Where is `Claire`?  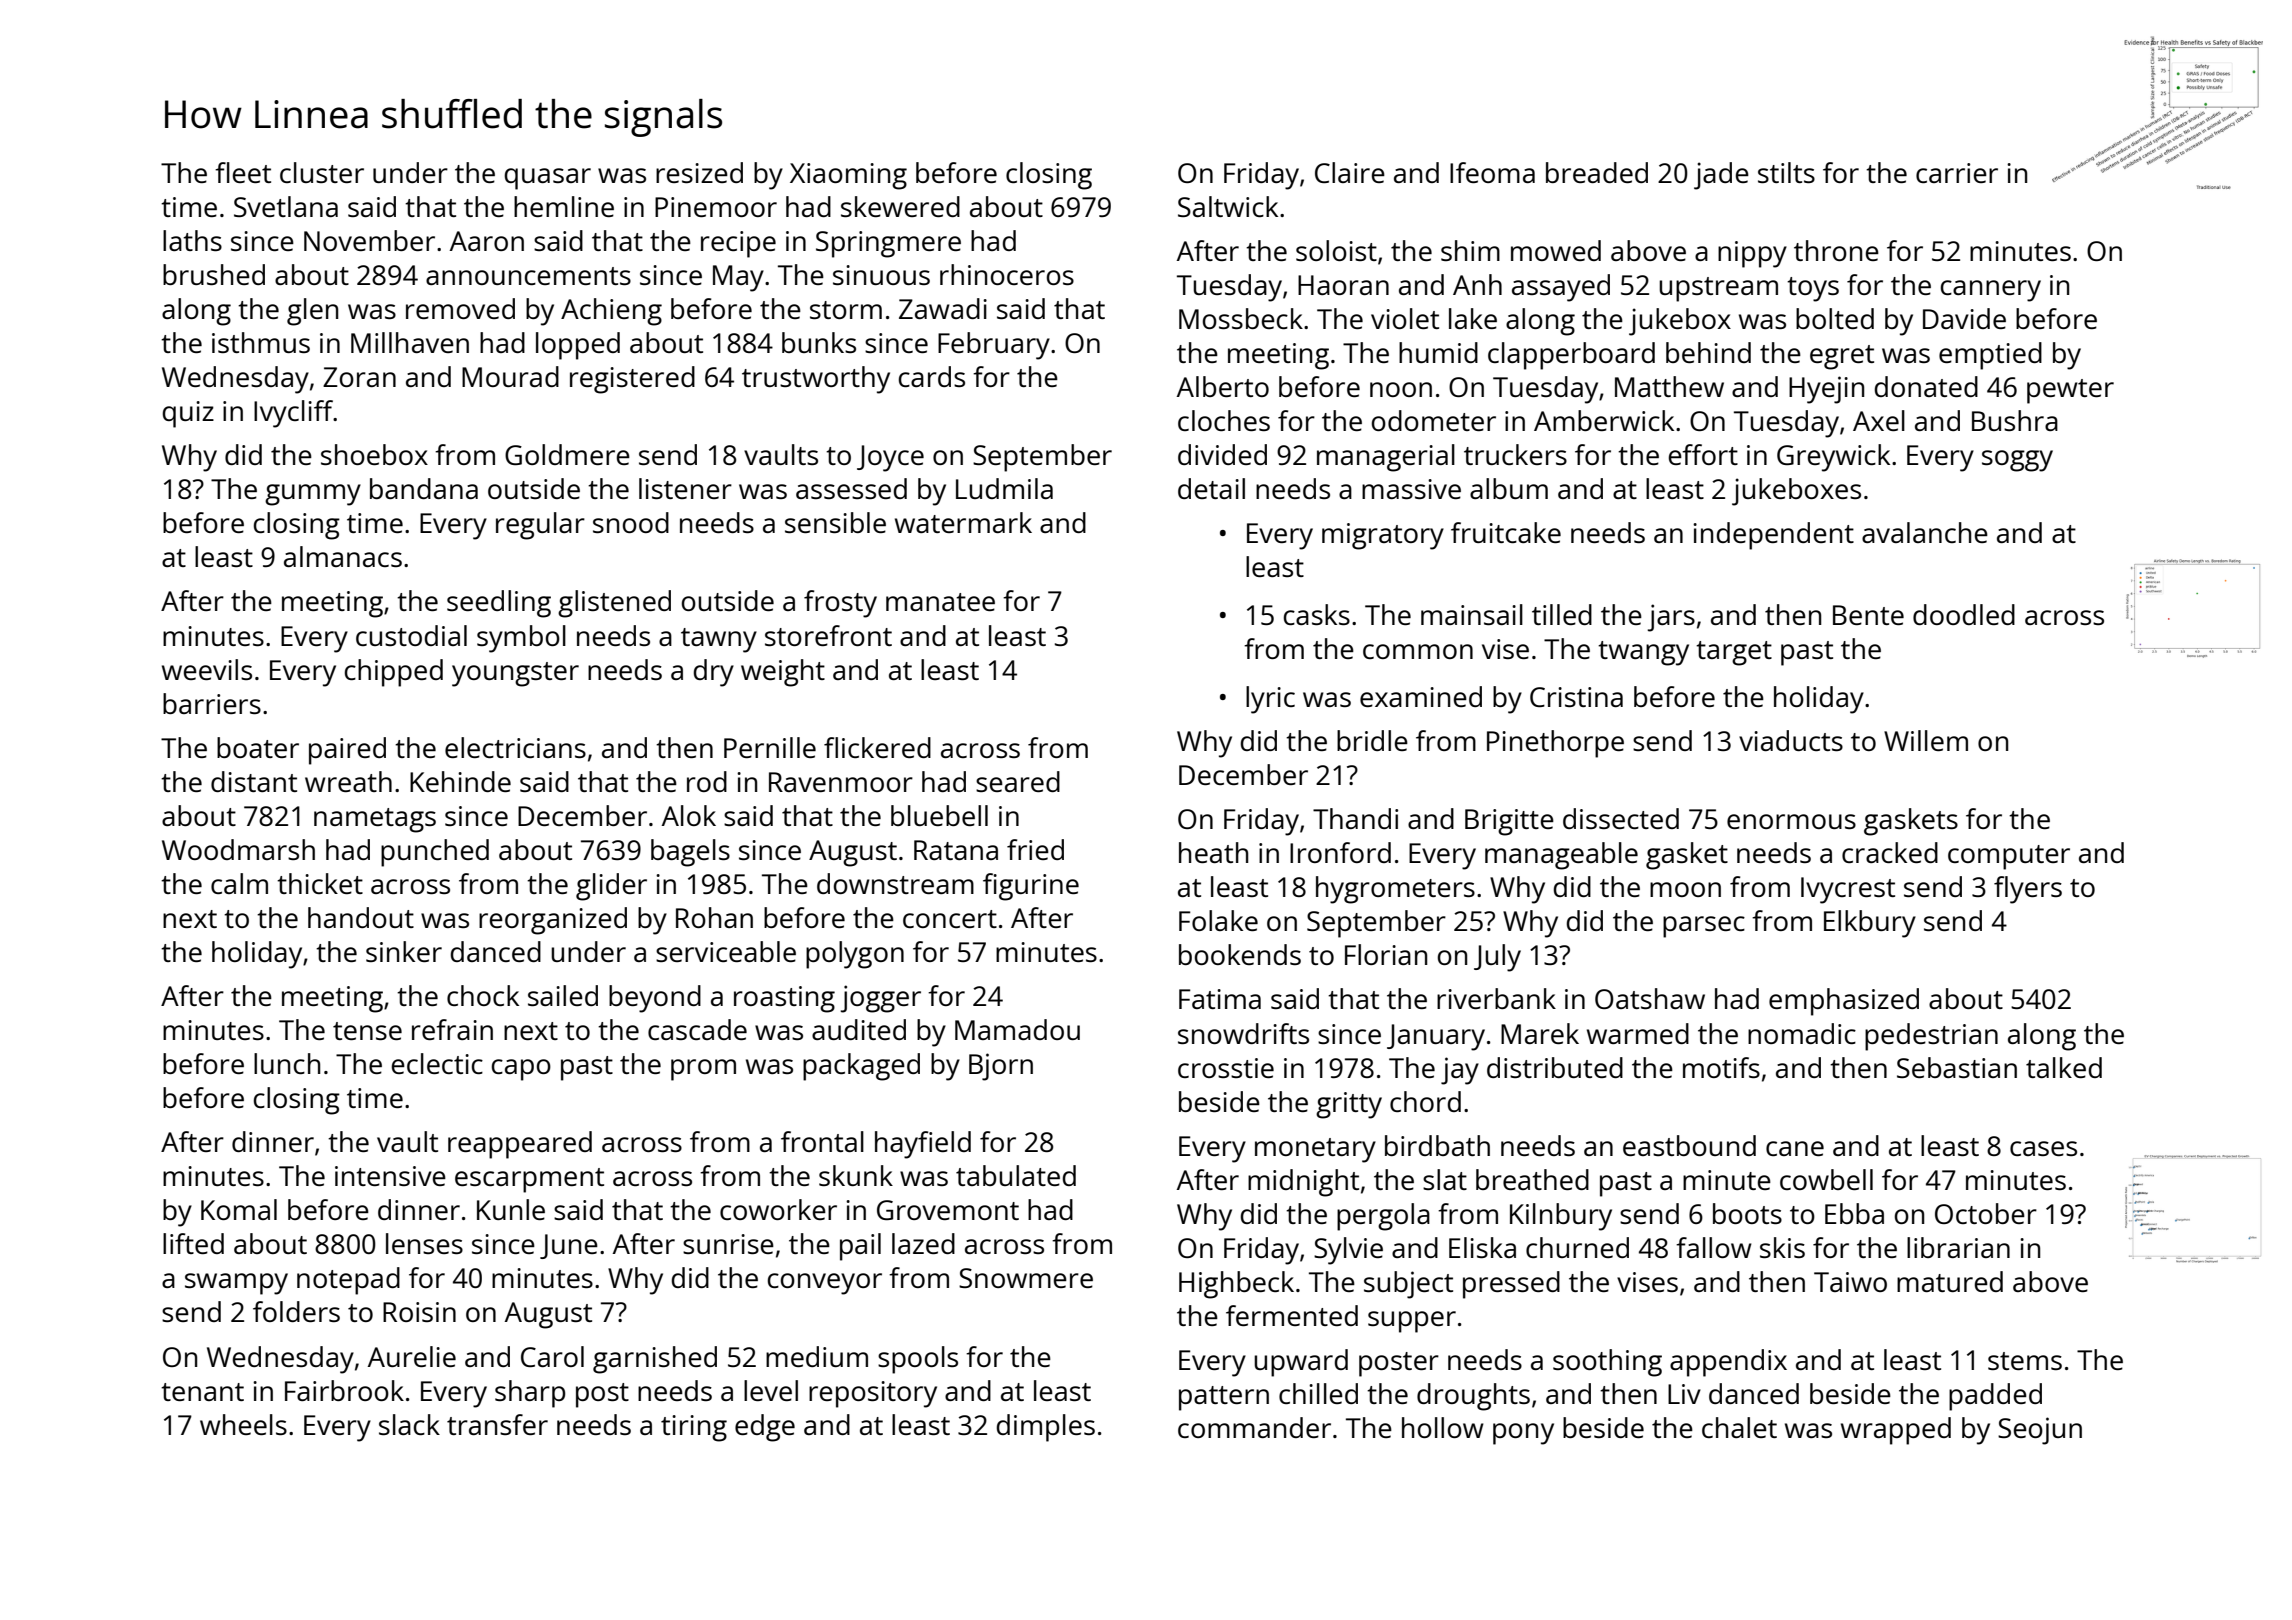
Claire is located at coordinates (1350, 172).
